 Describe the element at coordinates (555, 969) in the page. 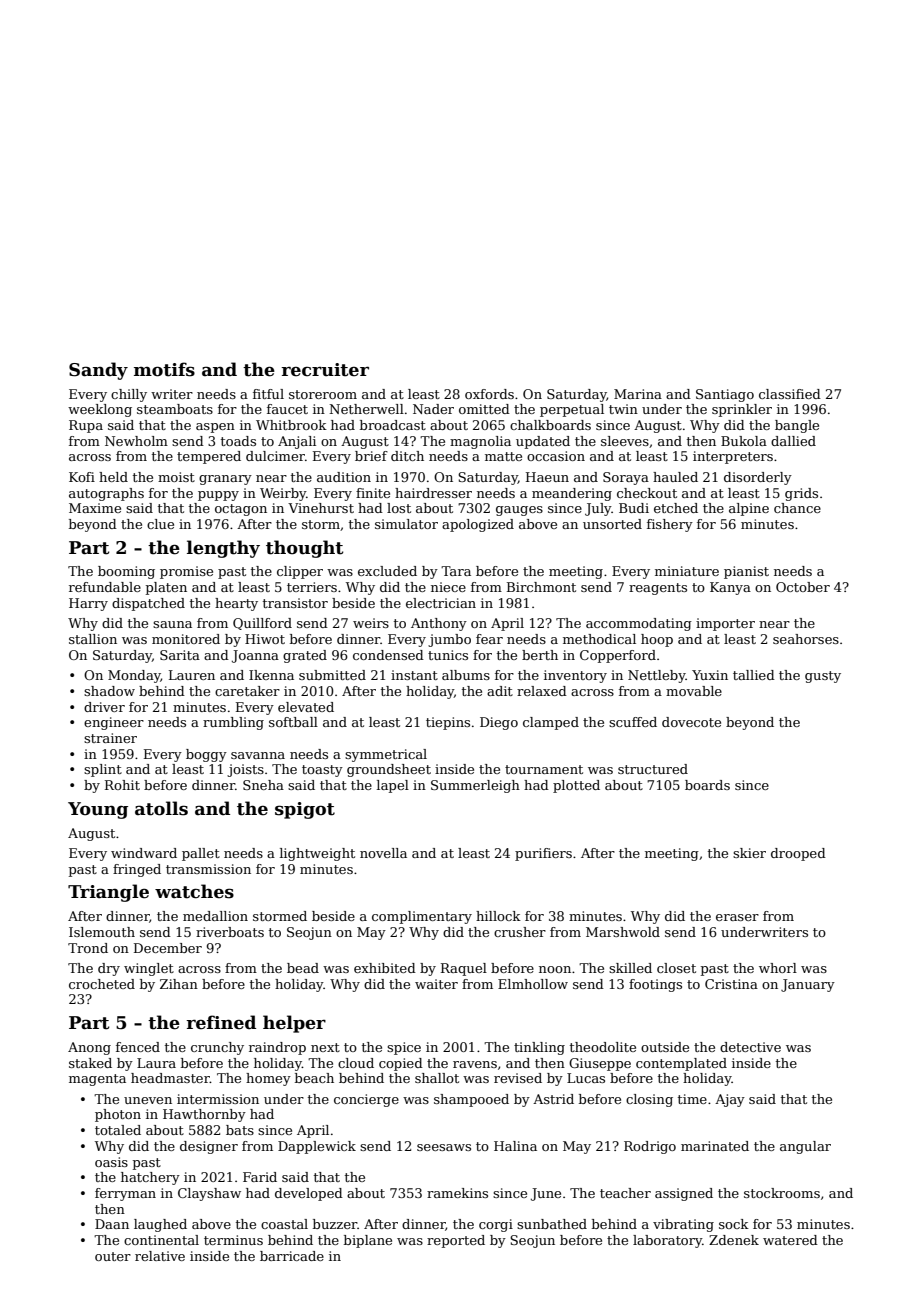

I see `noon` at that location.
